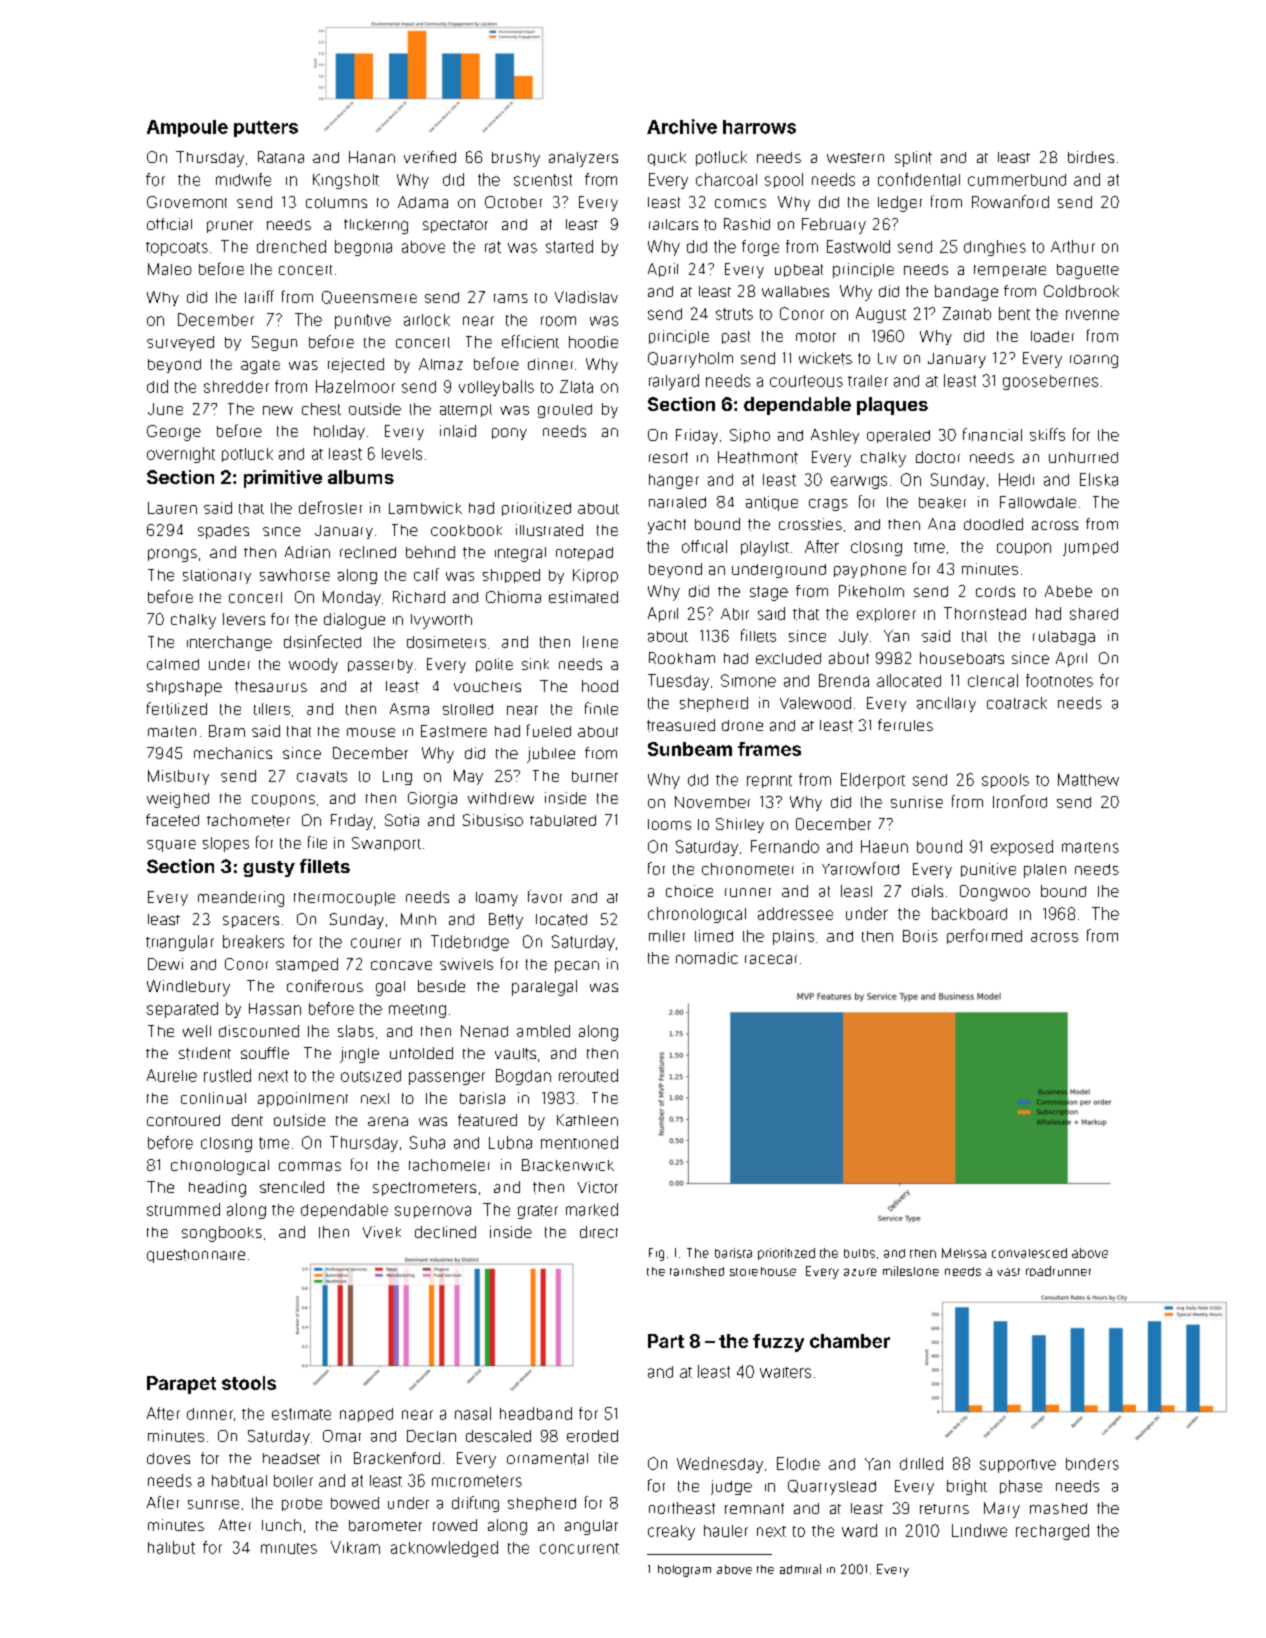  I want to click on recharged, so click(1052, 1532).
